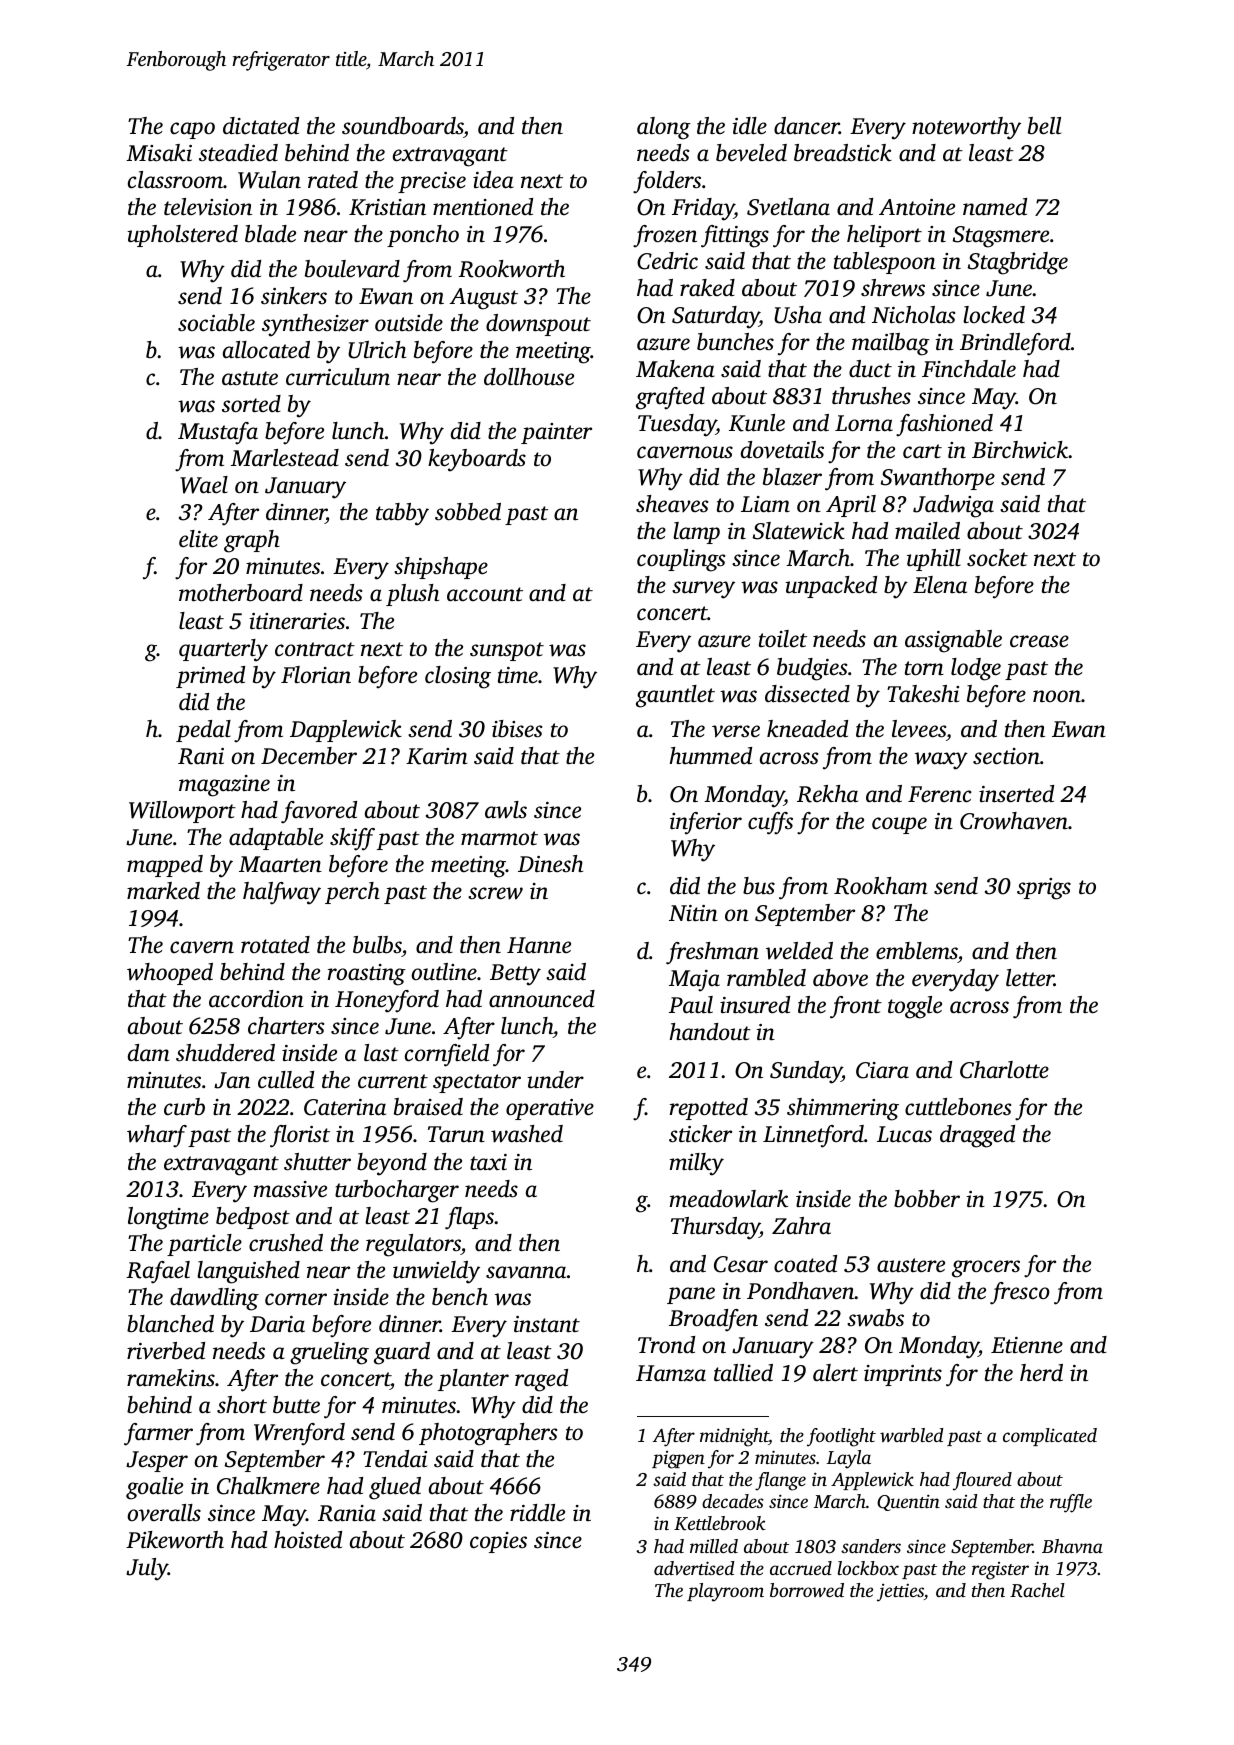 The height and width of the image is (1745, 1234). Describe the element at coordinates (1014, 821) in the image. I see `Crowhaven` at that location.
